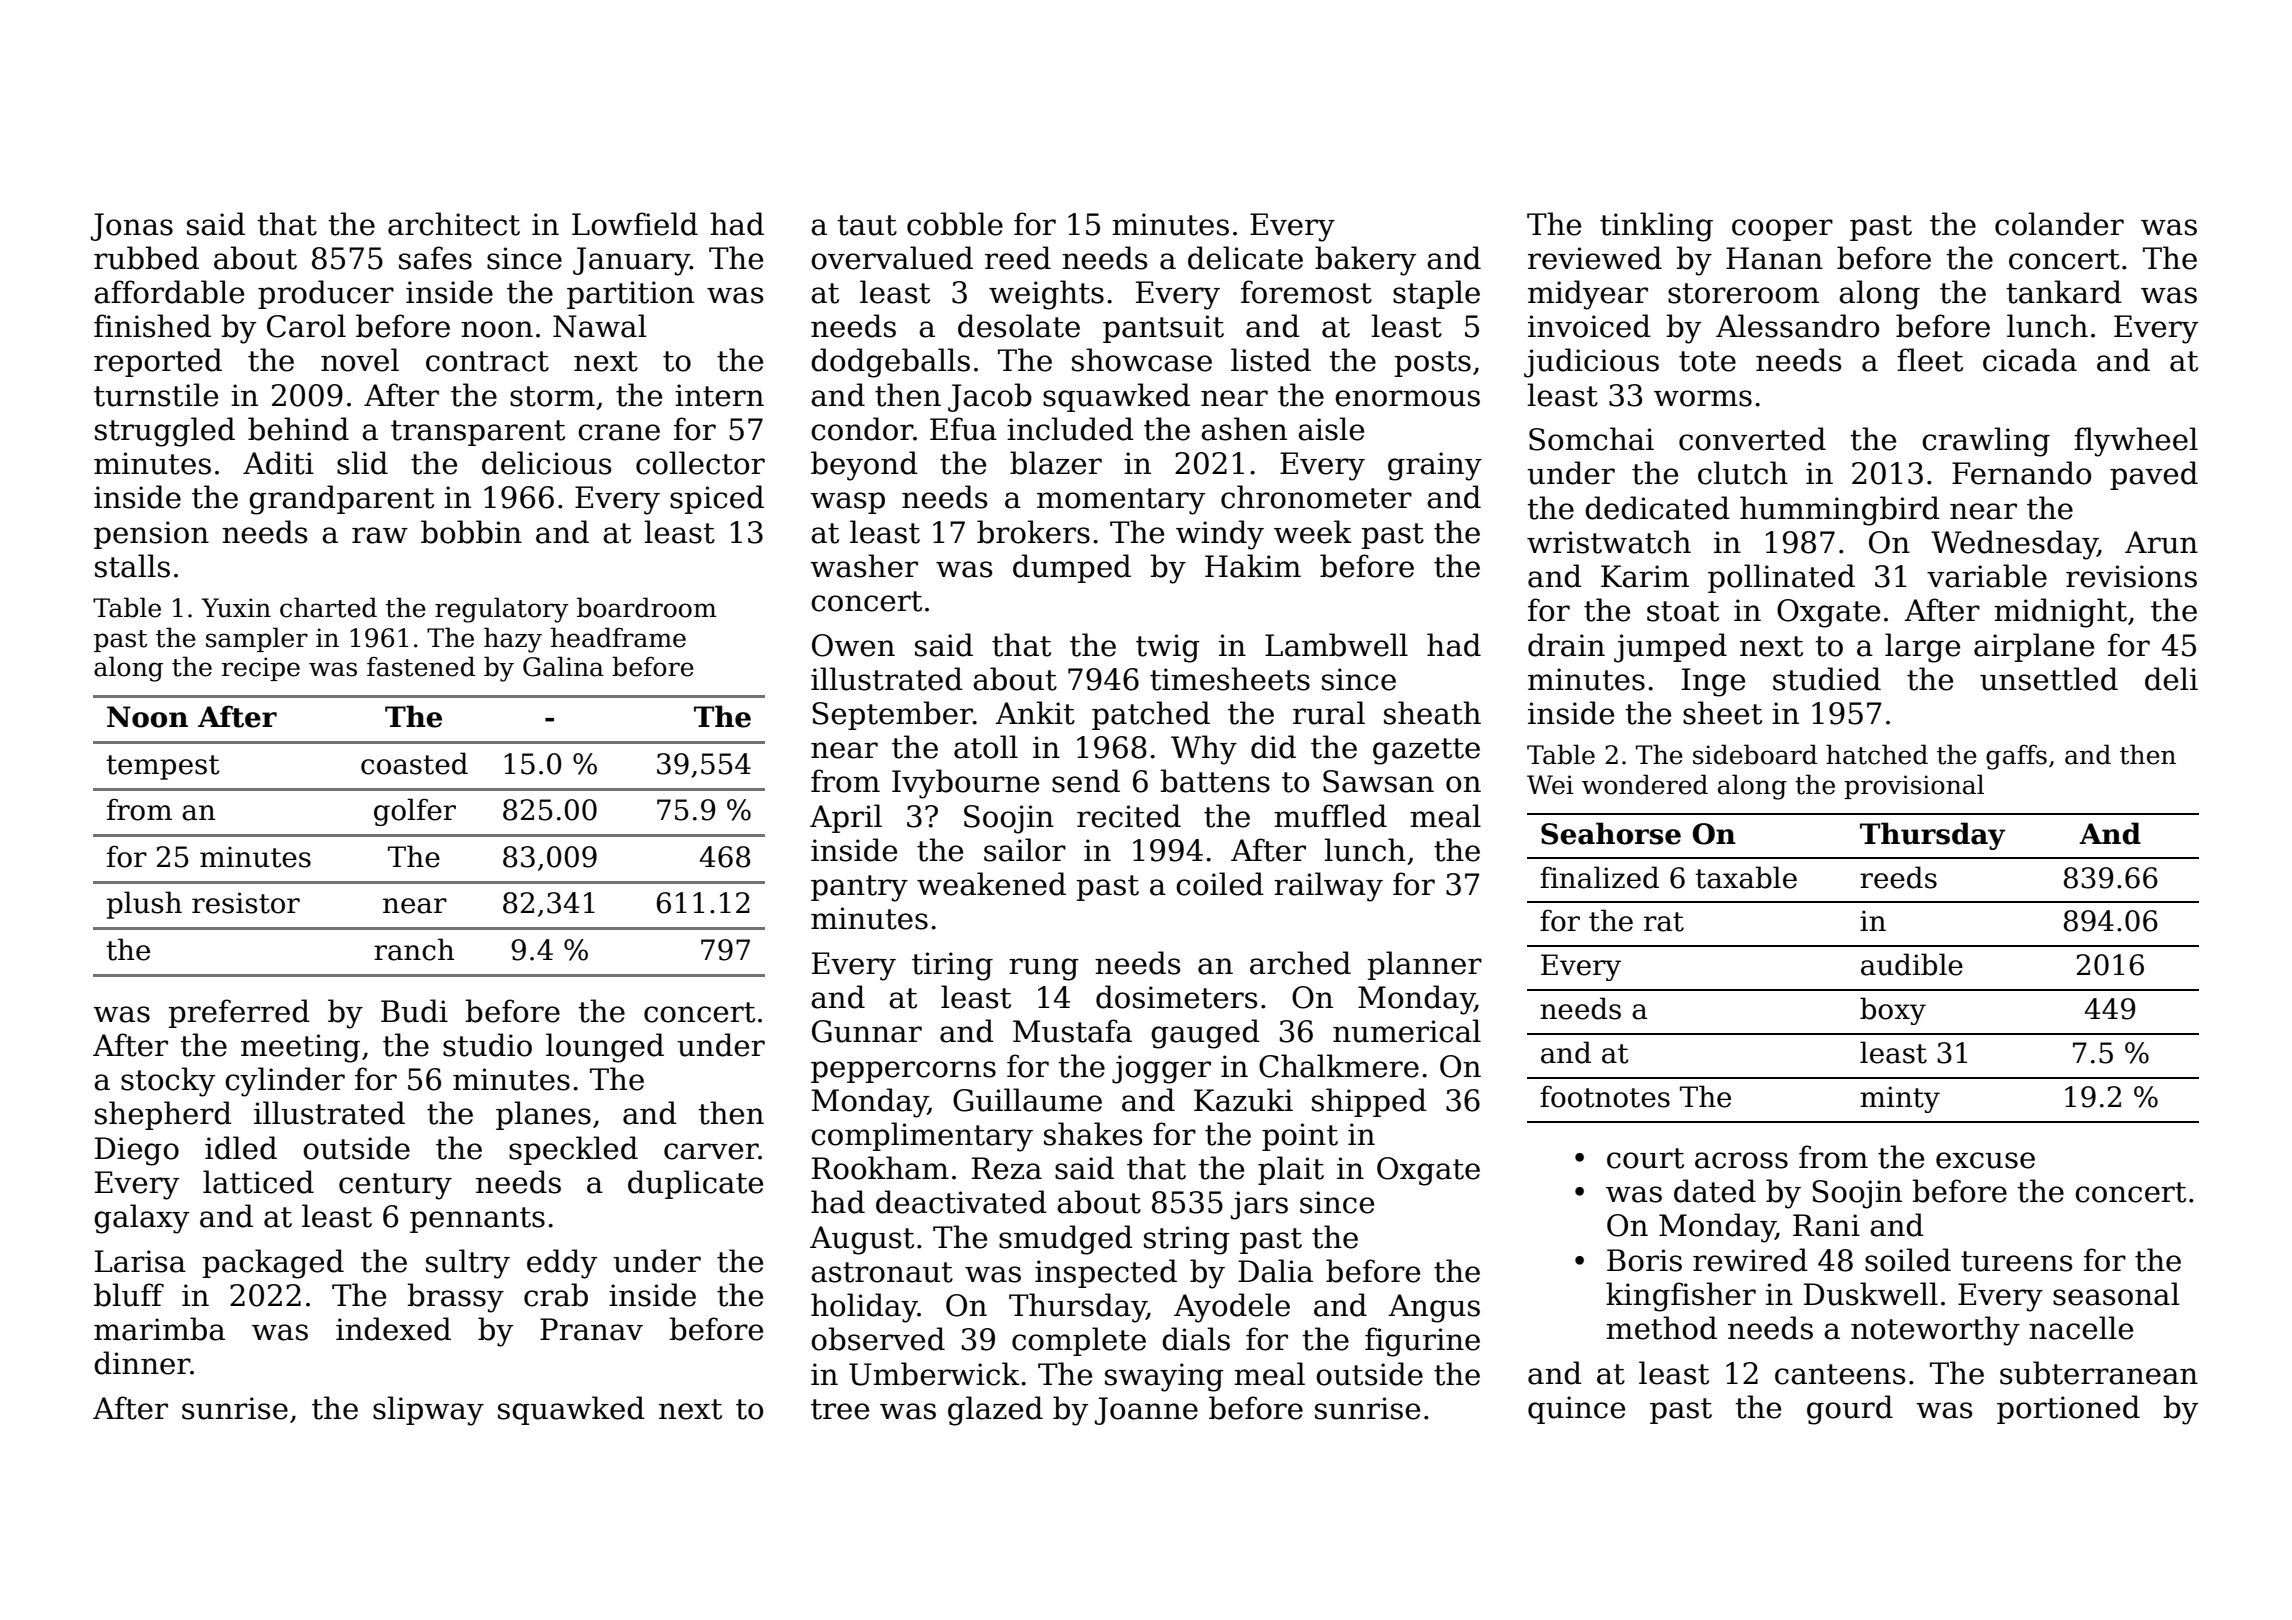 This image has width=2292, height=1620. Describe the element at coordinates (169, 292) in the image. I see `affordable` at that location.
